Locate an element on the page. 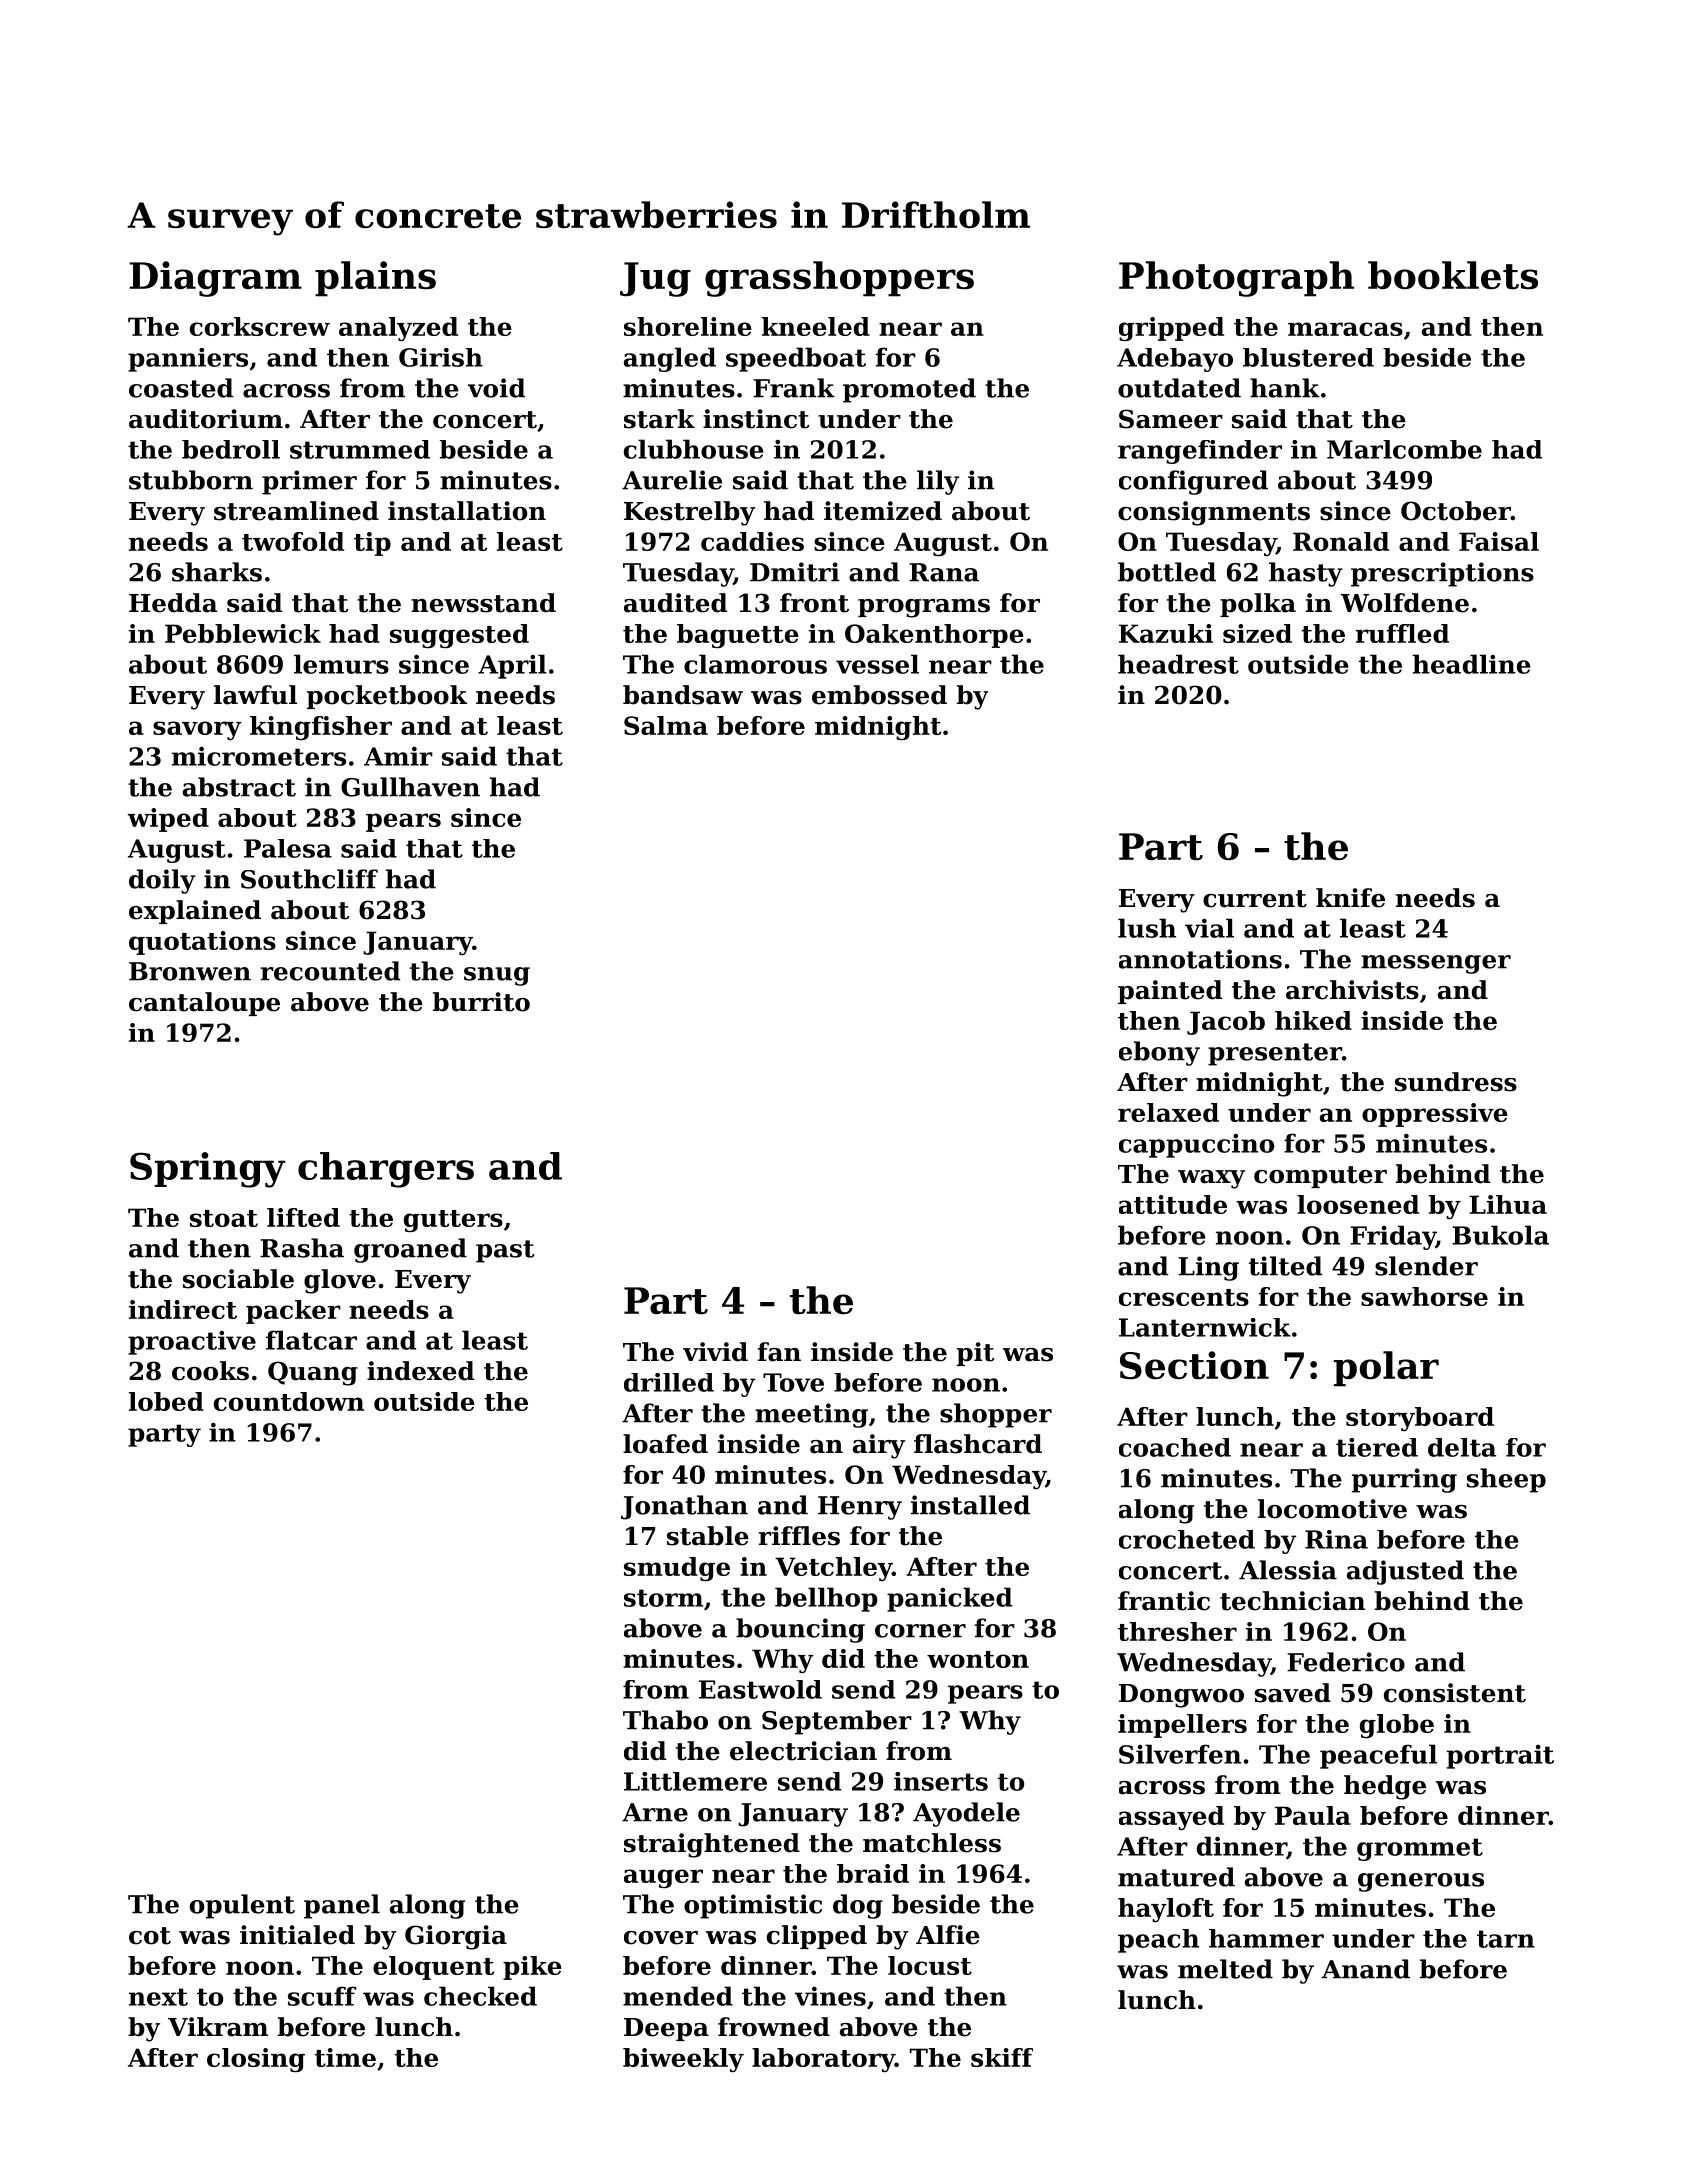 Image resolution: width=1683 pixels, height=2178 pixels. Amir is located at coordinates (398, 756).
